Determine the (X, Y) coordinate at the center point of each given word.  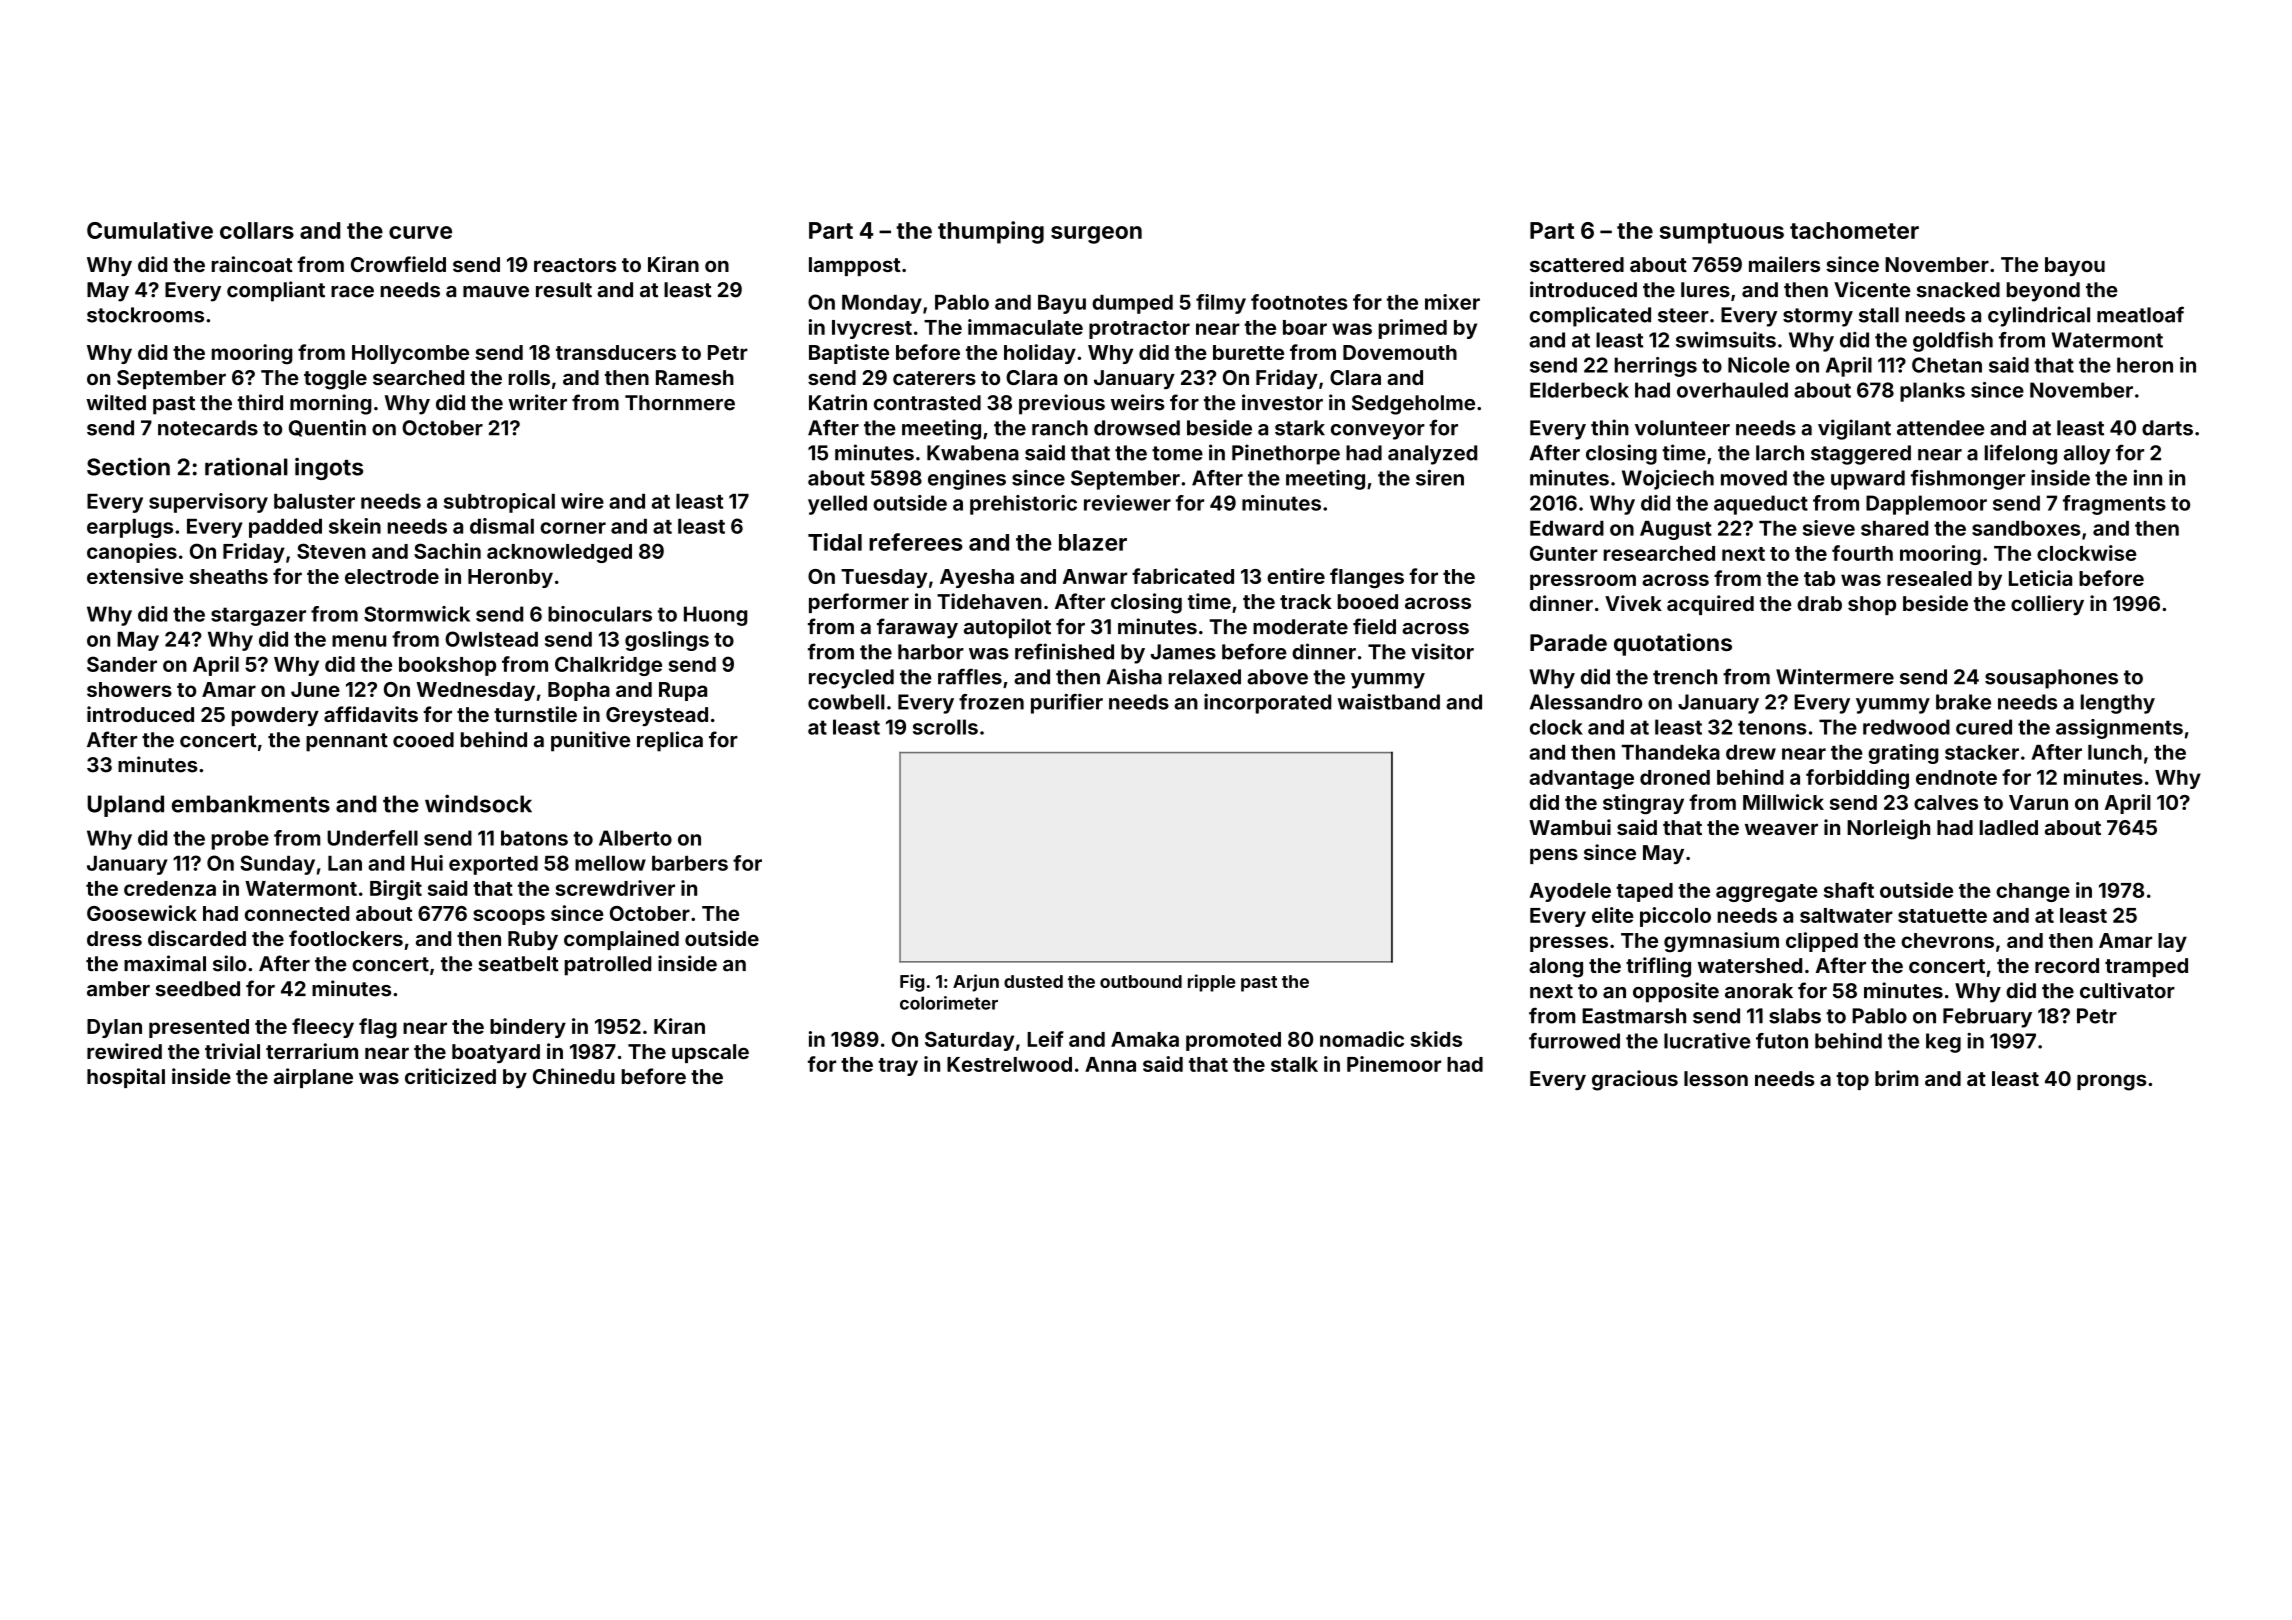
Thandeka (1670, 752)
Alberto (635, 838)
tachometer (1854, 230)
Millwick (1783, 802)
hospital (126, 1078)
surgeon (1096, 235)
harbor (931, 652)
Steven (331, 551)
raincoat (252, 264)
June (315, 689)
